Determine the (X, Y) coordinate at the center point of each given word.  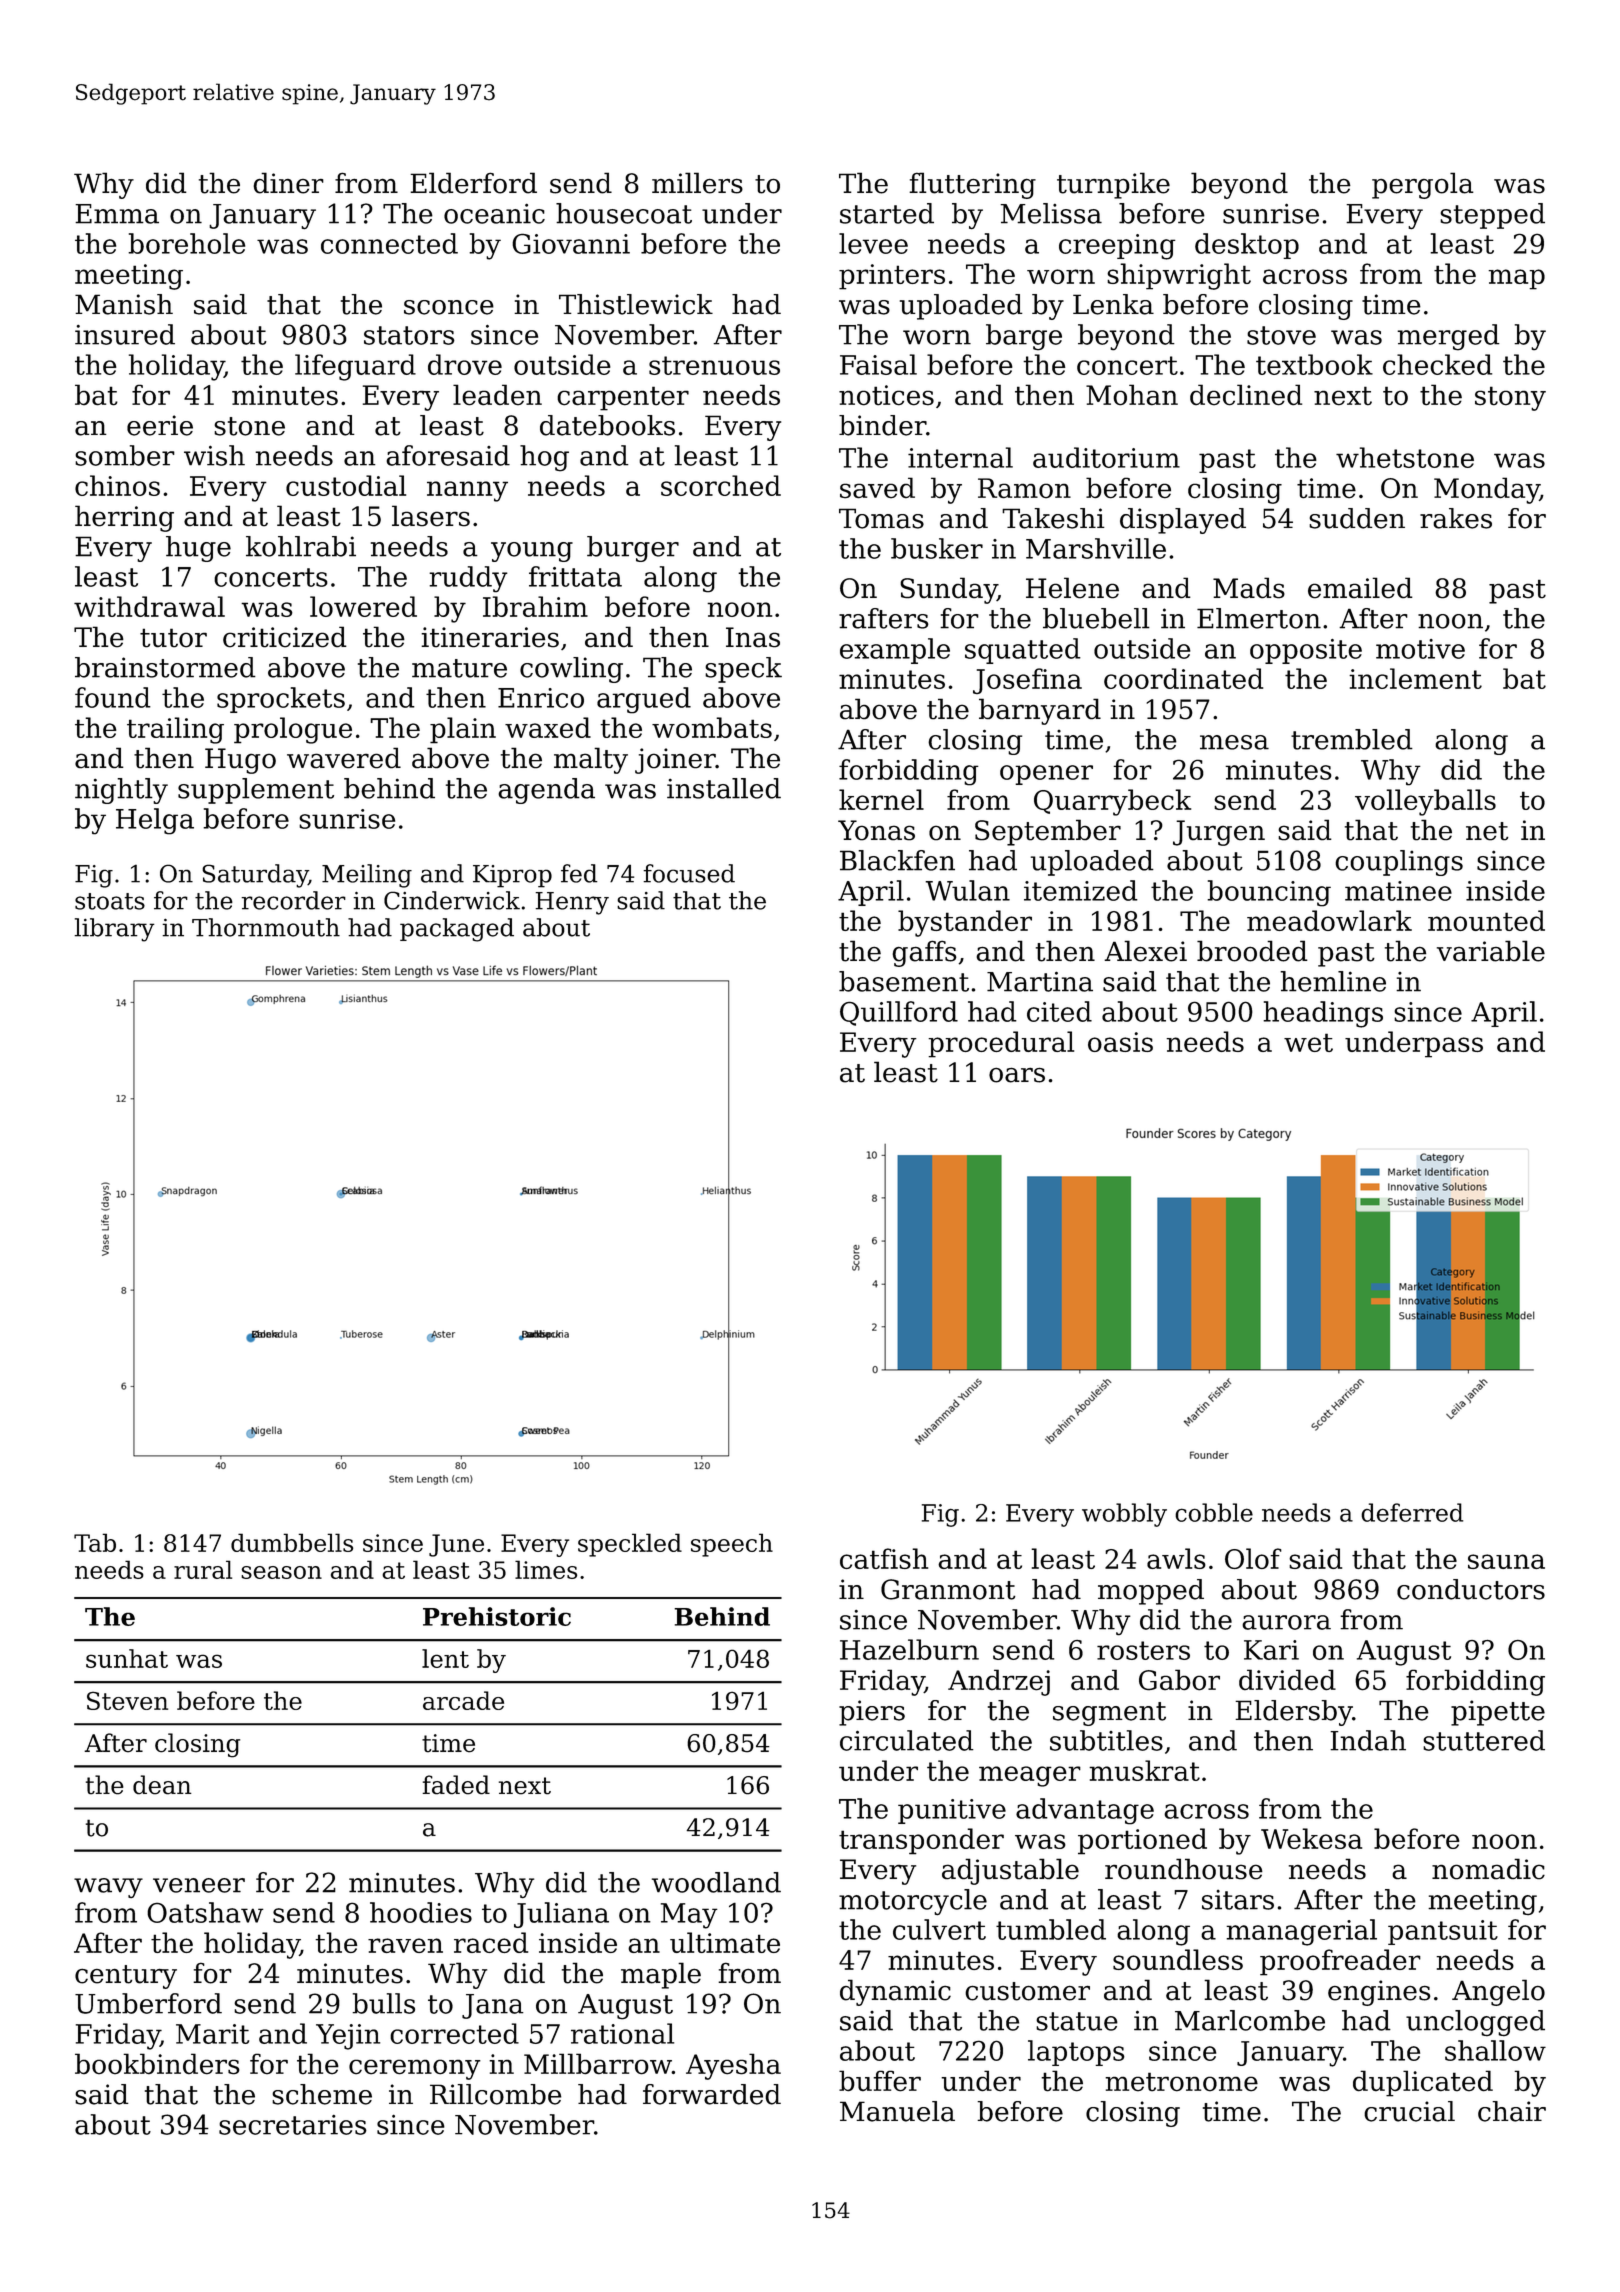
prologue (293, 730)
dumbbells (292, 1542)
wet (1308, 1042)
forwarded (712, 2094)
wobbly (1124, 1515)
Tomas (881, 518)
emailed (1360, 588)
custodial (346, 485)
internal (960, 457)
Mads (1249, 588)
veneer (199, 1885)
